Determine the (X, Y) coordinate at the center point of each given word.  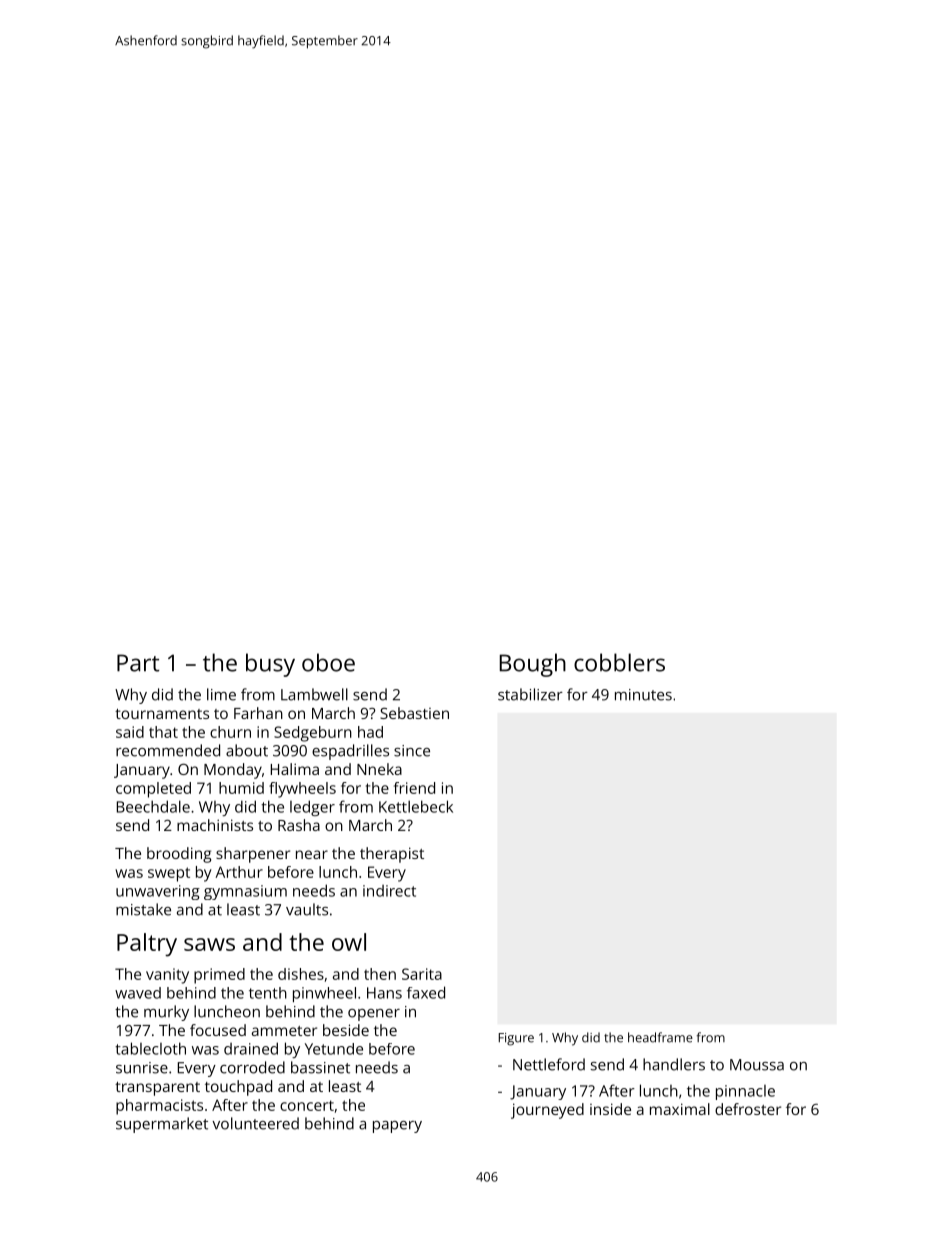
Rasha (299, 825)
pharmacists (159, 1107)
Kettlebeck (416, 806)
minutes (643, 695)
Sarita (422, 974)
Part (138, 663)
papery (397, 1127)
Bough (533, 665)
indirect (389, 891)
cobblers (619, 662)
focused (218, 1030)
